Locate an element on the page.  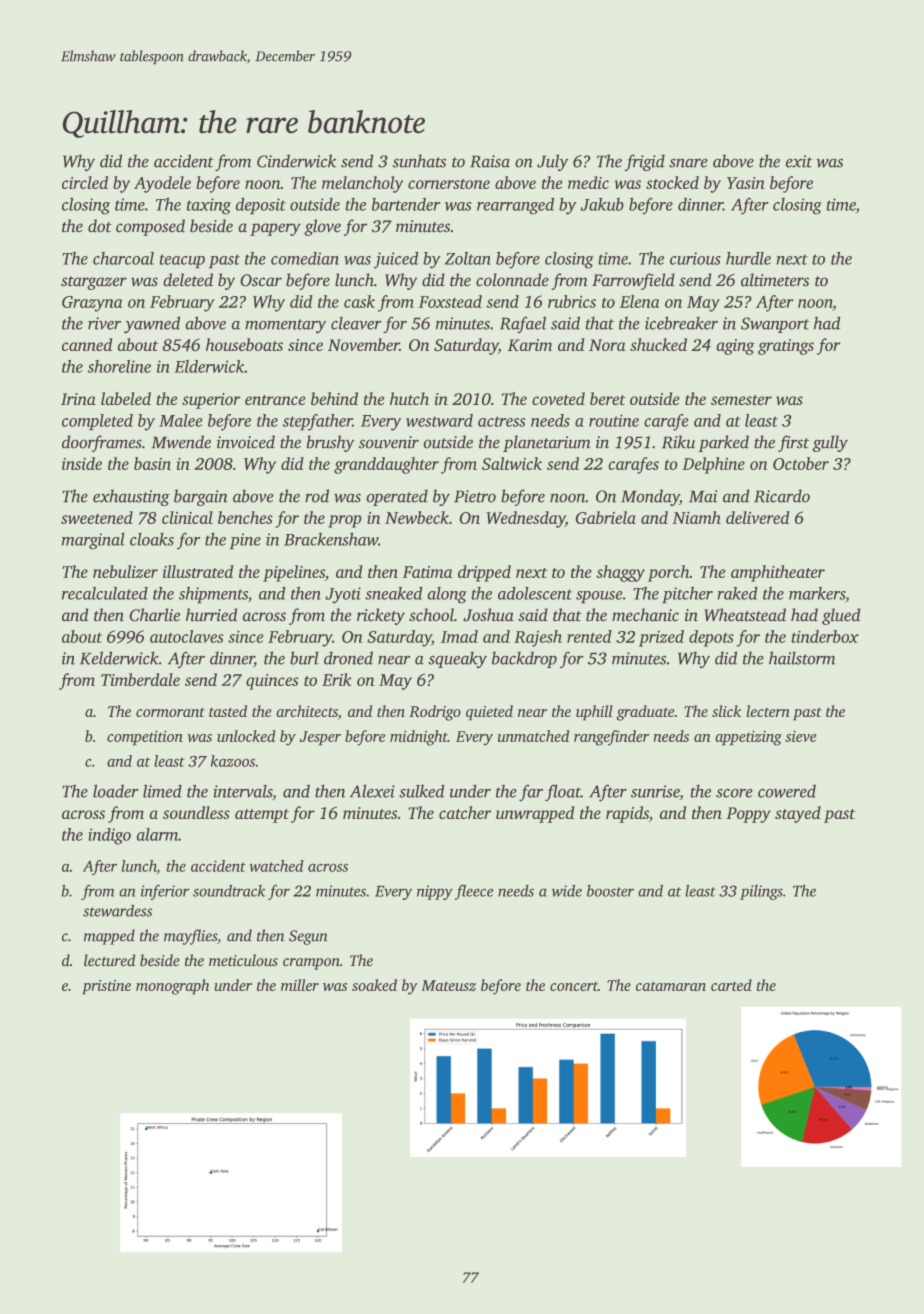
bargain is located at coordinates (201, 497).
